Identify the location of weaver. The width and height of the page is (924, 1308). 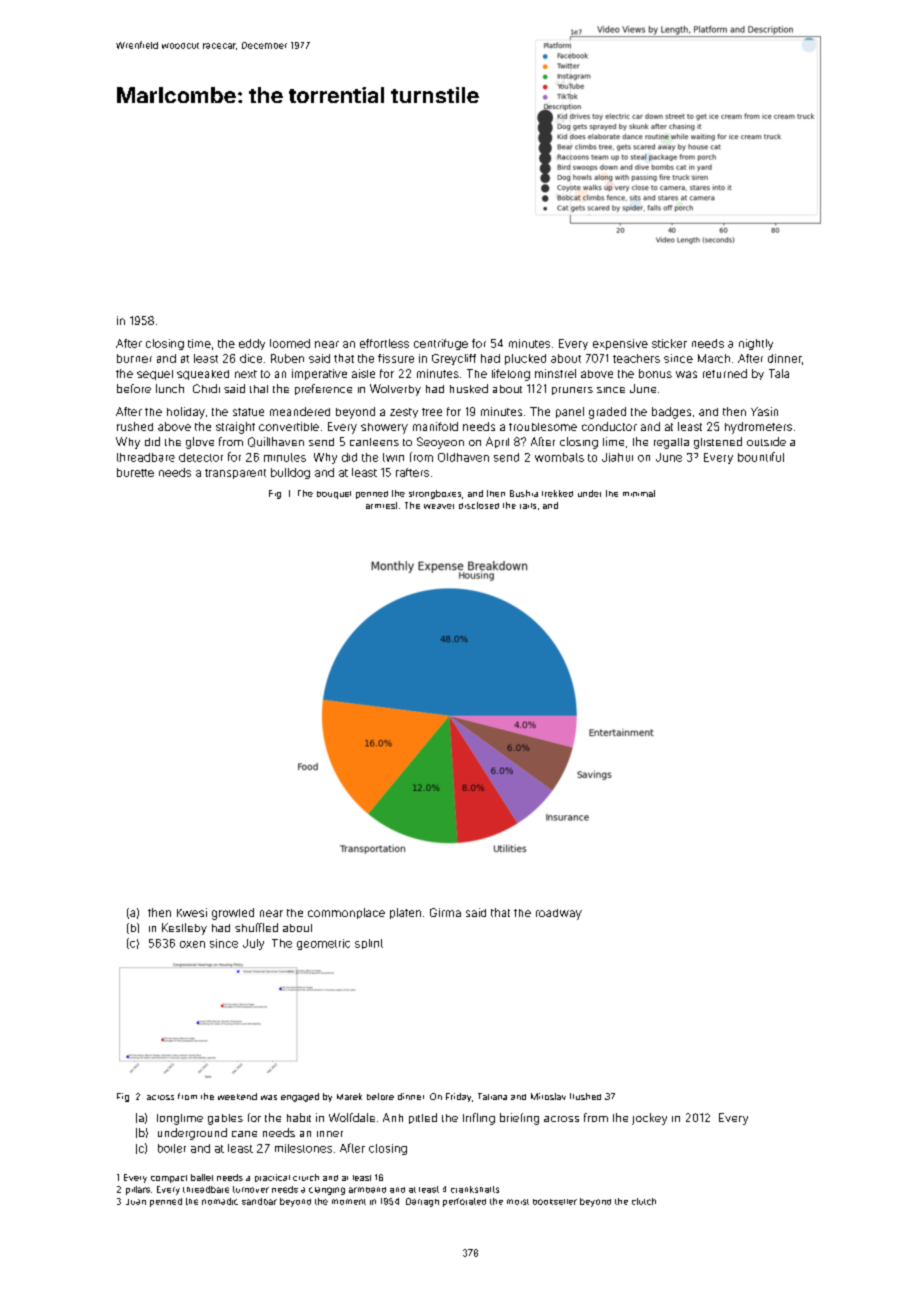
(439, 506).
